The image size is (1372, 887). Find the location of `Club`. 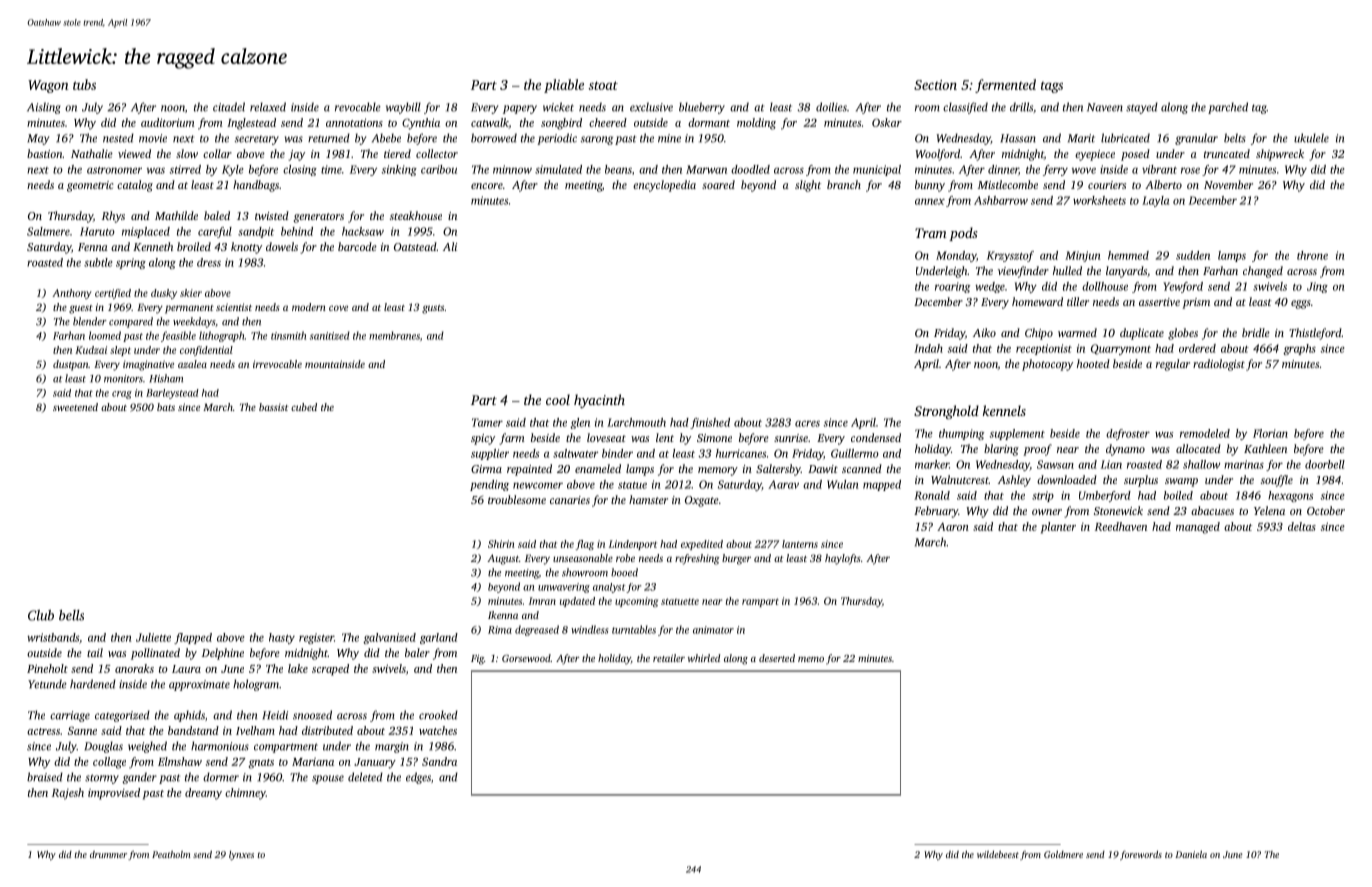

Club is located at coordinates (41, 615).
